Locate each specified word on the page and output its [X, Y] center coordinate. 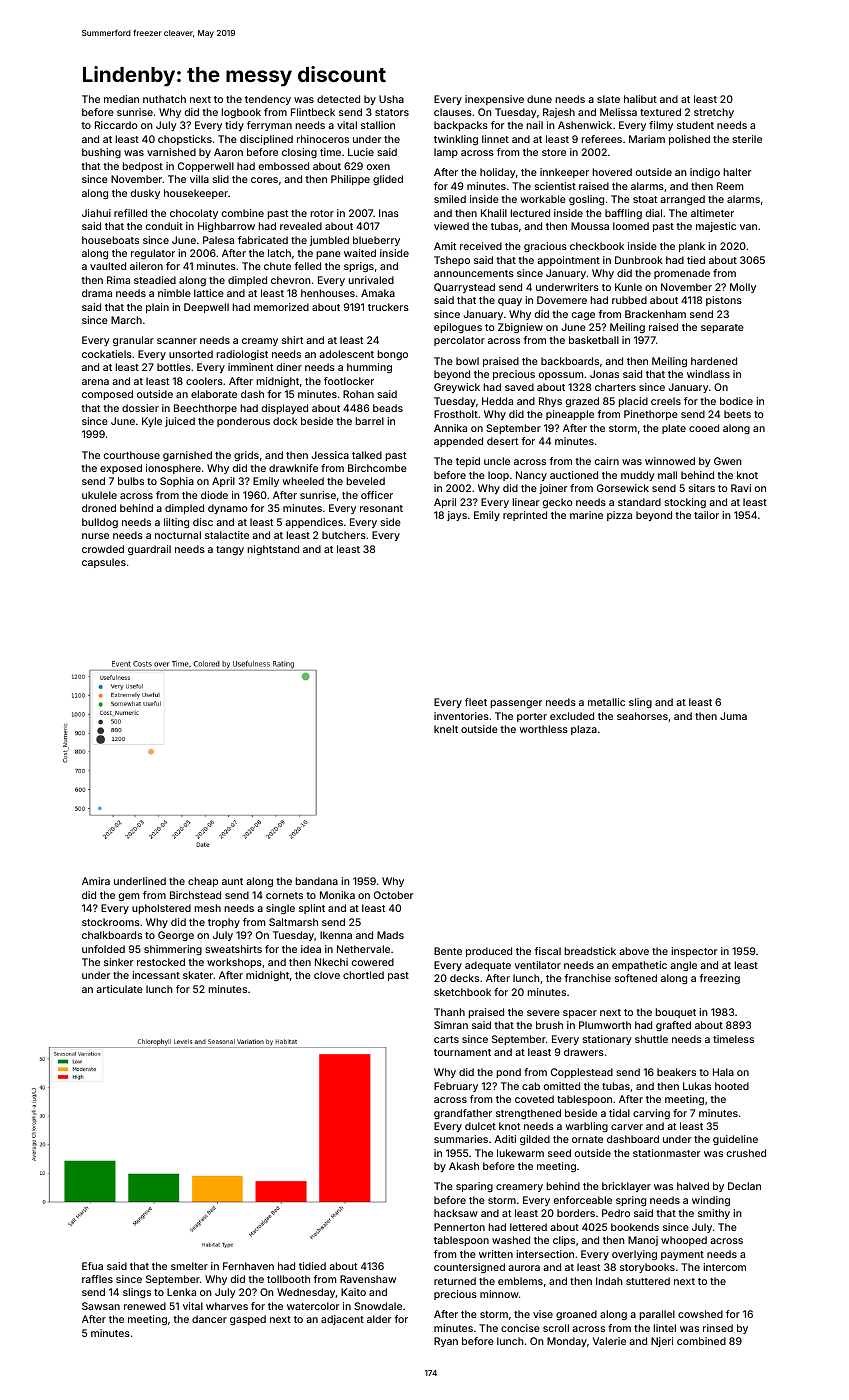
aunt [232, 881]
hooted [732, 1086]
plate [674, 429]
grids [246, 456]
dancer [209, 1319]
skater [198, 975]
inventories [461, 716]
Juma [733, 716]
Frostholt [456, 414]
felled [307, 266]
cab [531, 1086]
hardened [714, 361]
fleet [476, 702]
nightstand [273, 550]
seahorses [642, 716]
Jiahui [96, 213]
